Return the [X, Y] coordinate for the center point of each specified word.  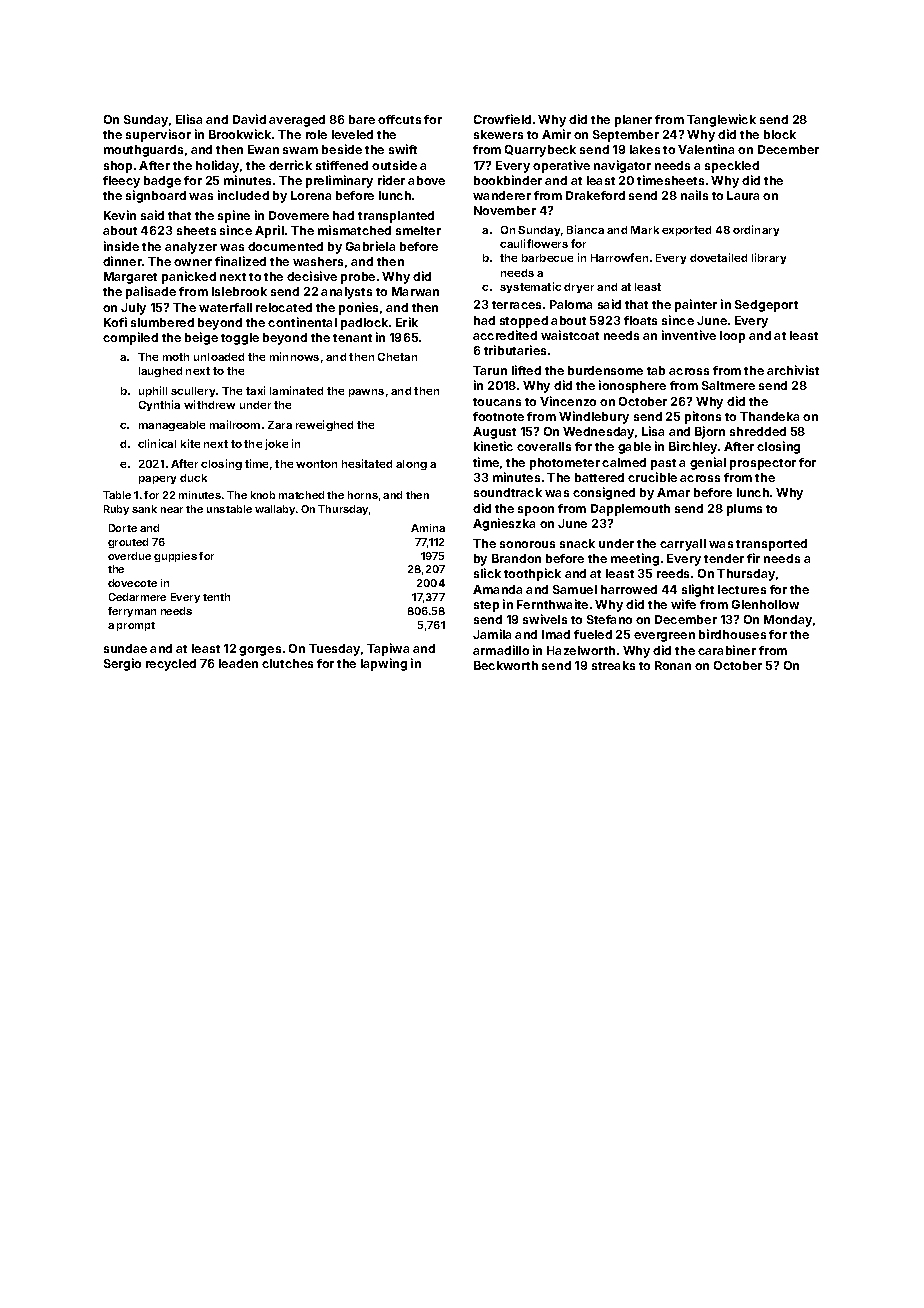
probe [358, 278]
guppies [175, 557]
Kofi [115, 322]
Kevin [120, 215]
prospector [763, 464]
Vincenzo [568, 401]
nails [694, 195]
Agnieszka [504, 524]
